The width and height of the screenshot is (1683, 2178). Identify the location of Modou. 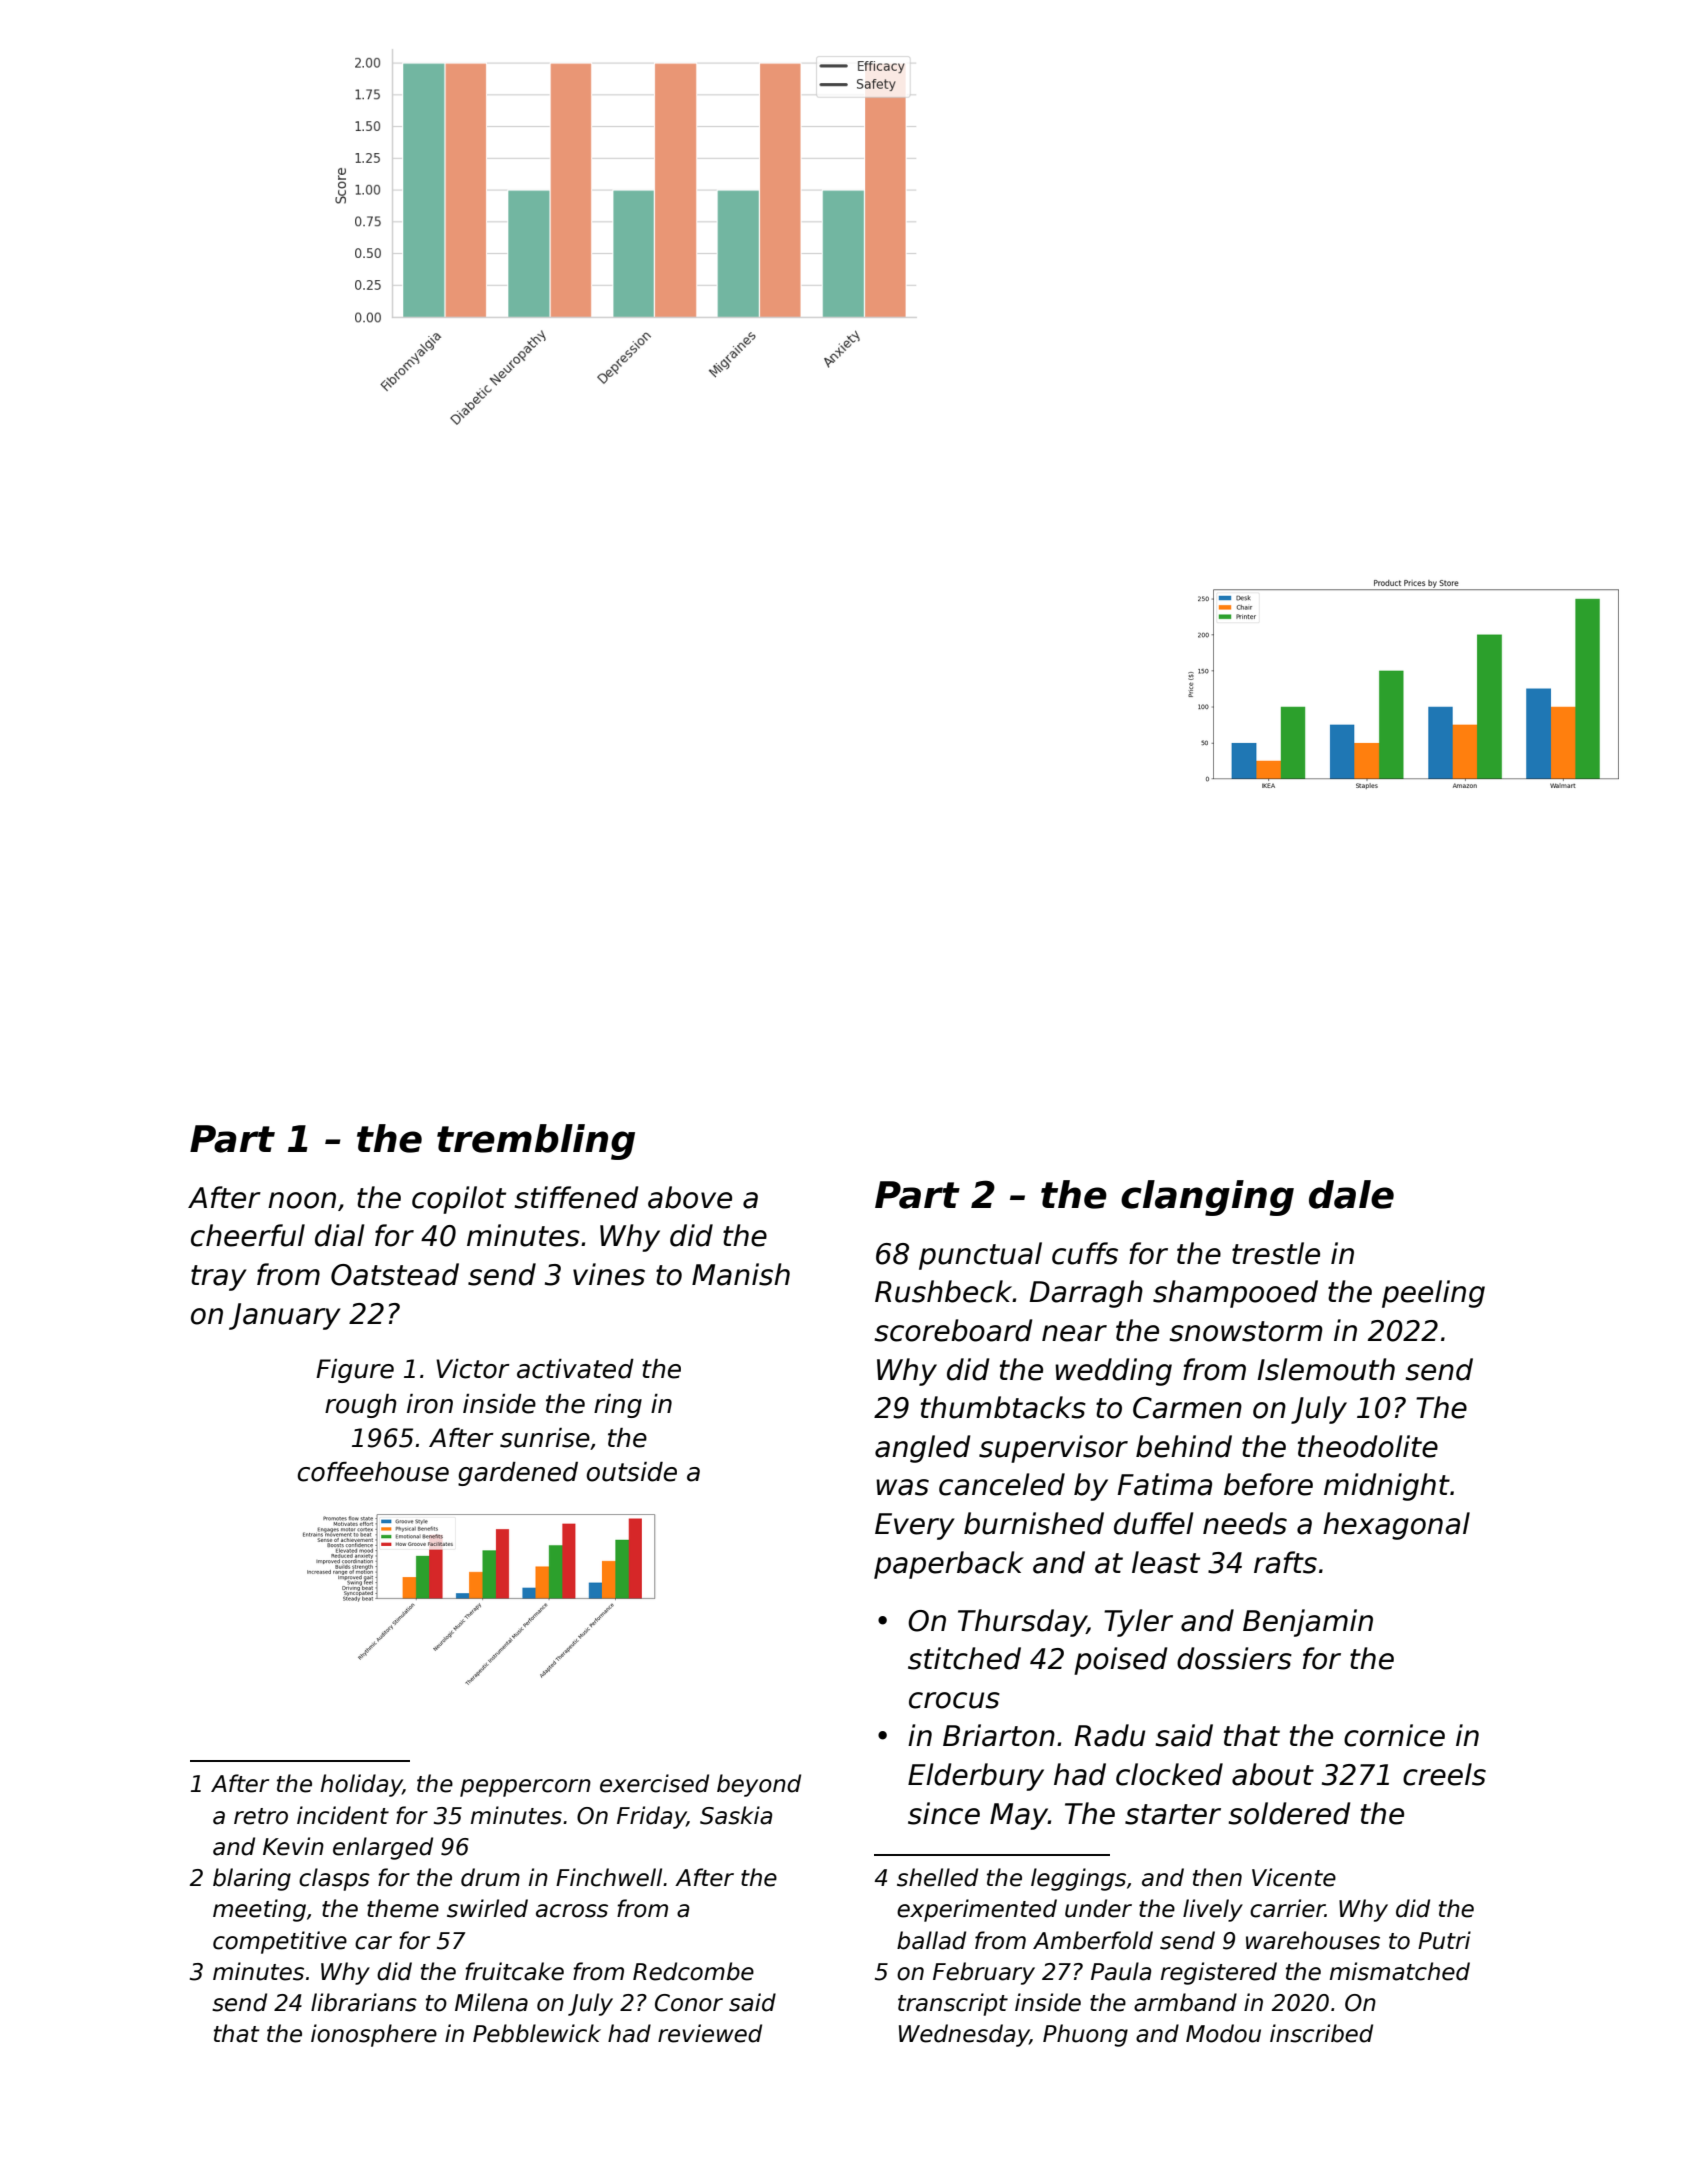
(1223, 2033).
